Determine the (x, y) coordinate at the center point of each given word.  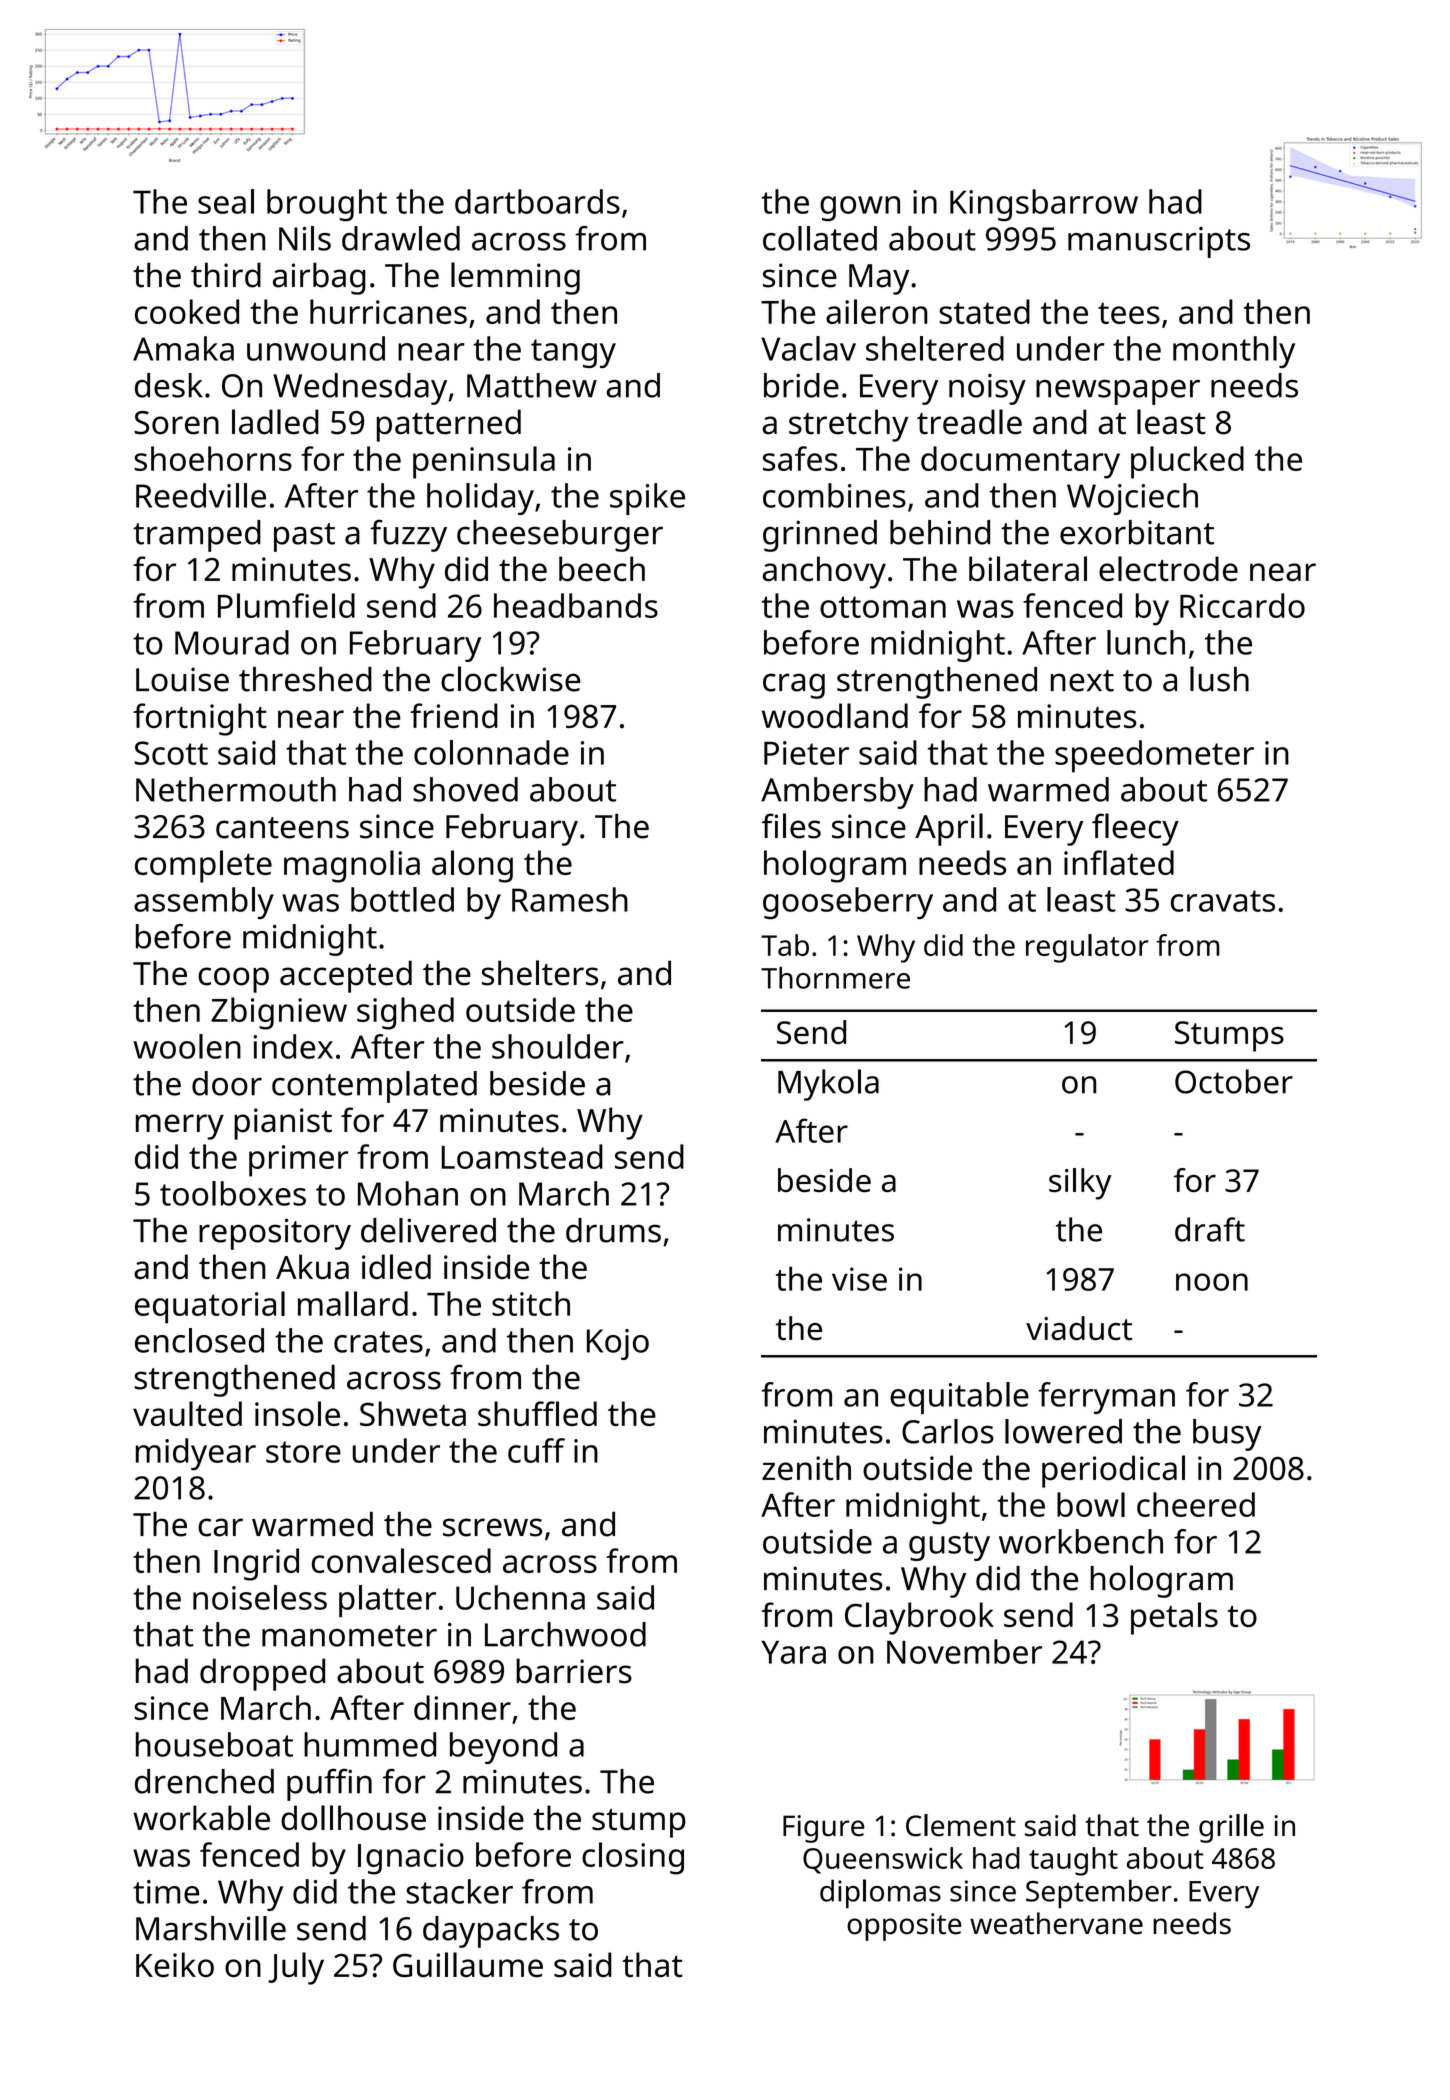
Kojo (618, 1344)
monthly (1234, 352)
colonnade (491, 752)
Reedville (201, 495)
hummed (370, 1744)
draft (1210, 1229)
